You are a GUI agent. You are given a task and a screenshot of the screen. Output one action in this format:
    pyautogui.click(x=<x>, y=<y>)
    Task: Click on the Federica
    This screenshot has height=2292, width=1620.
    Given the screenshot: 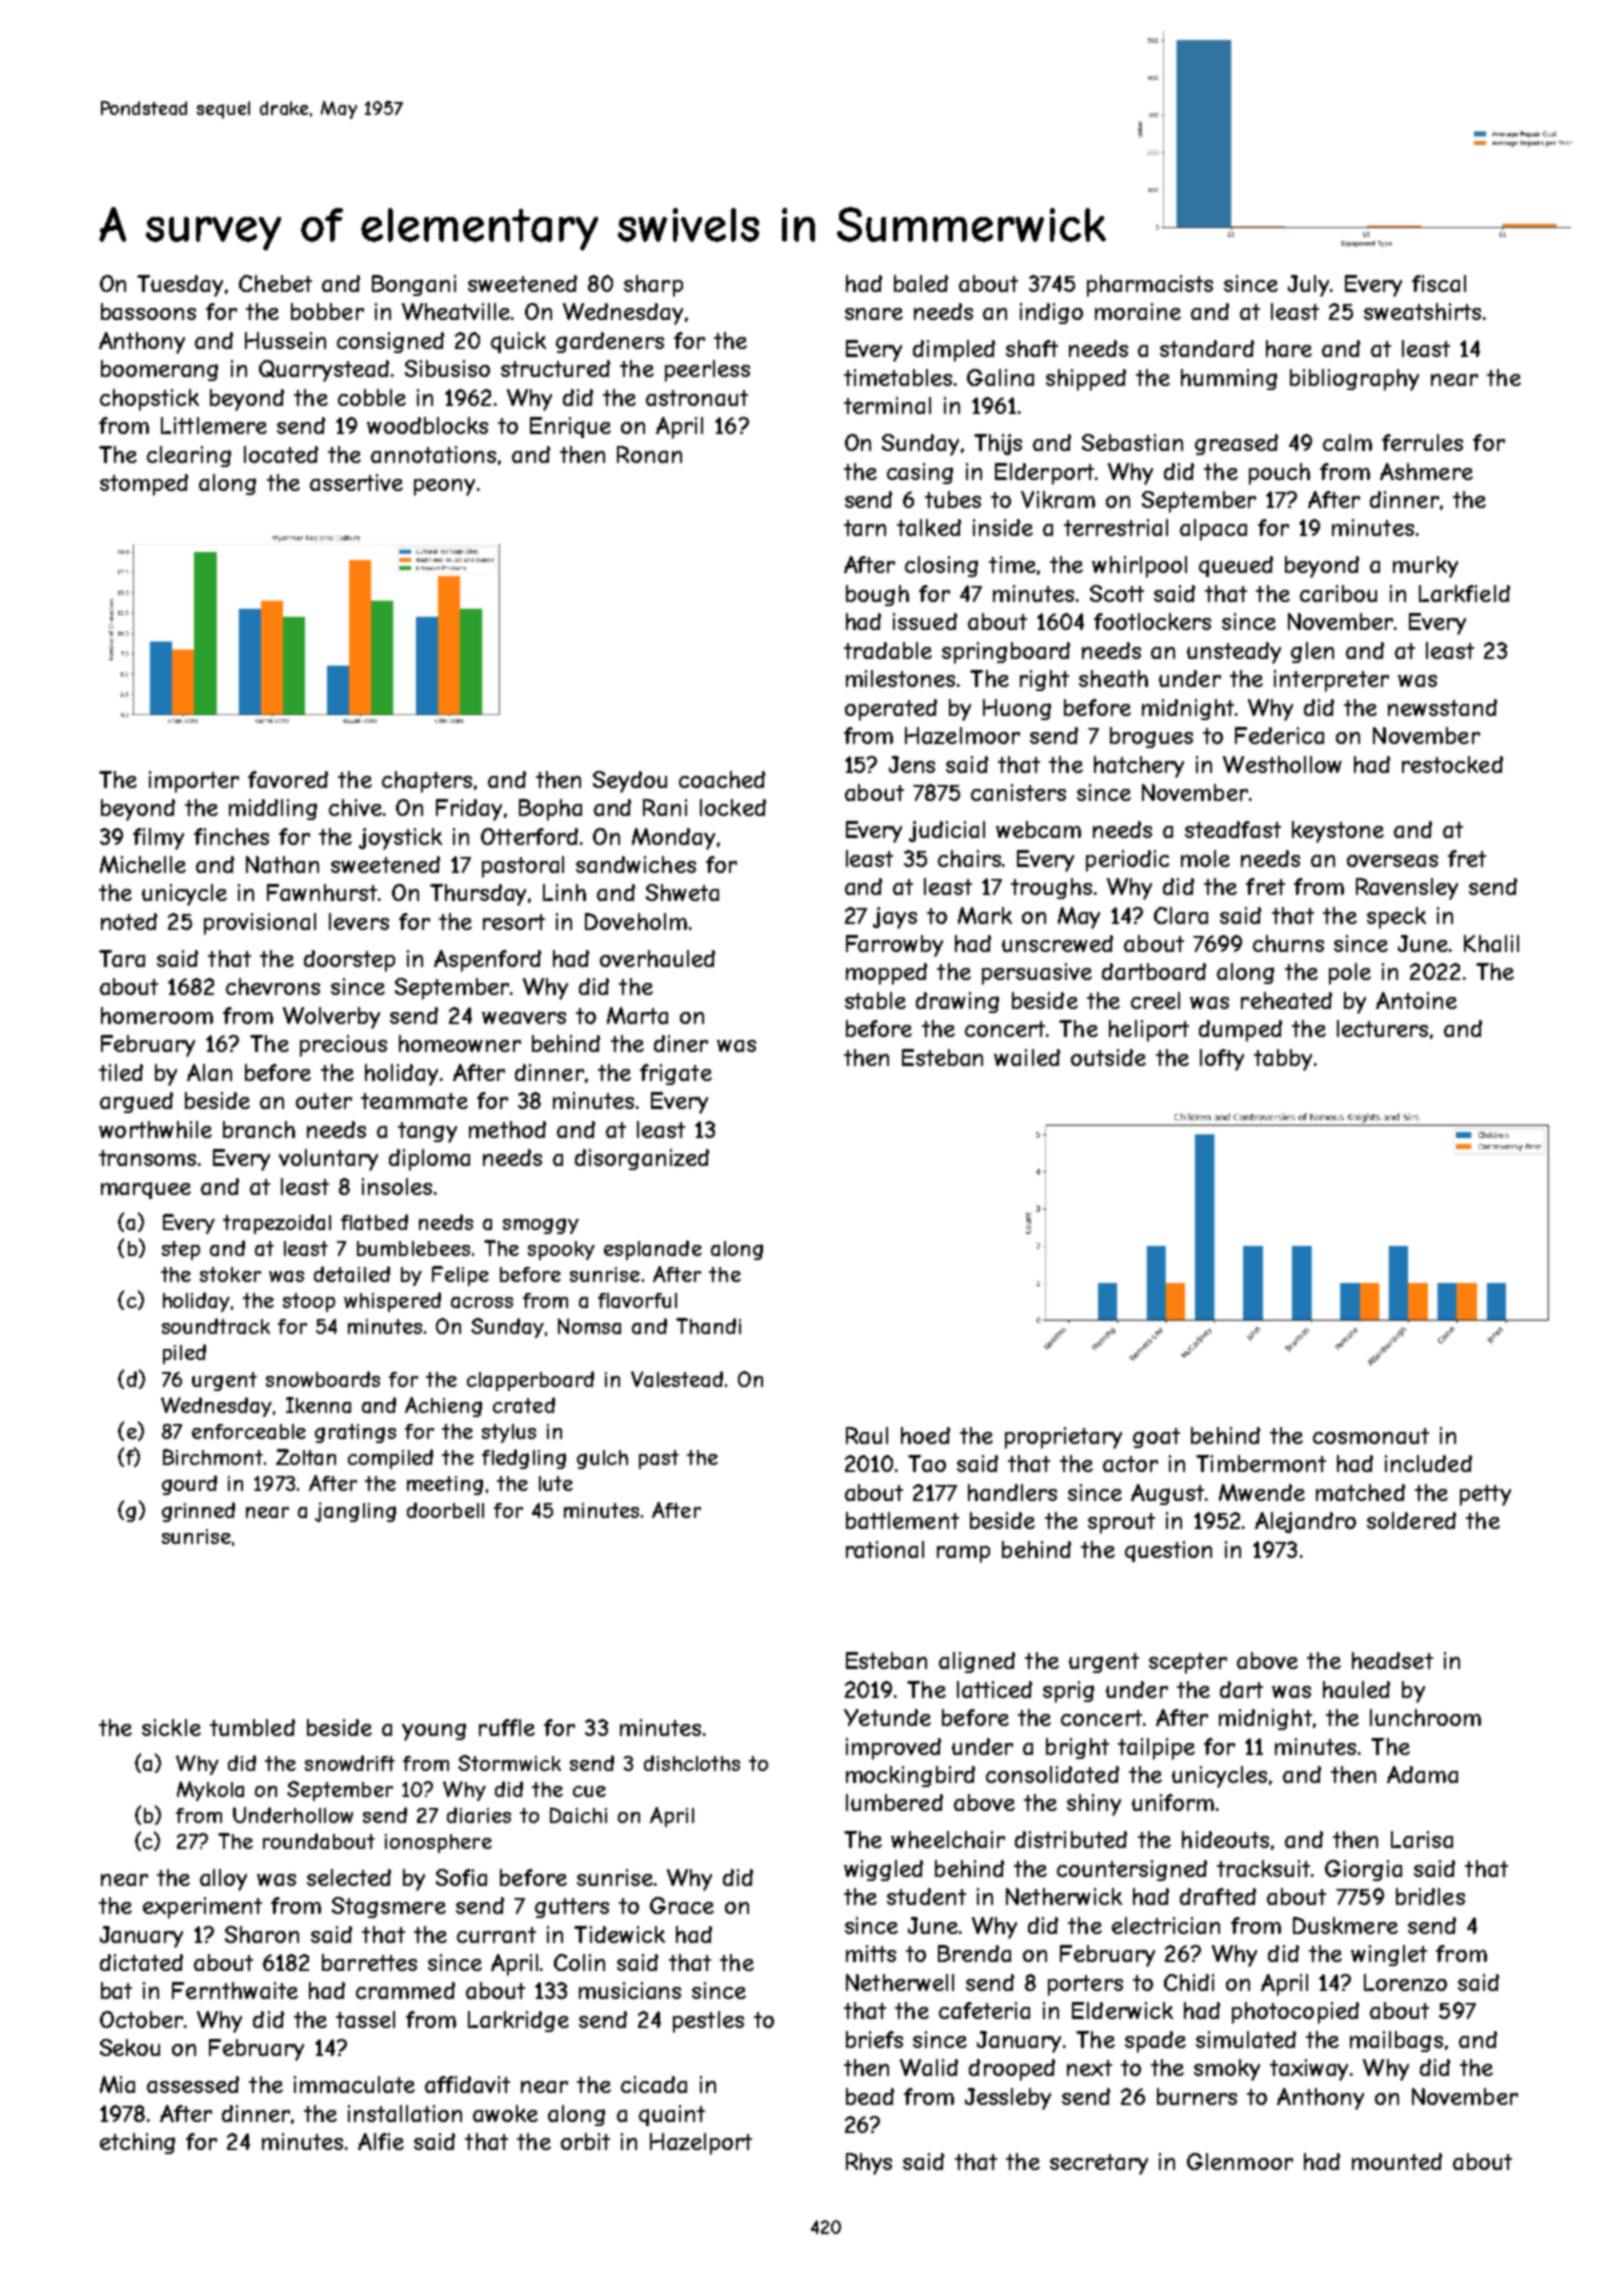 What is the action you would take?
    pyautogui.click(x=1279, y=735)
